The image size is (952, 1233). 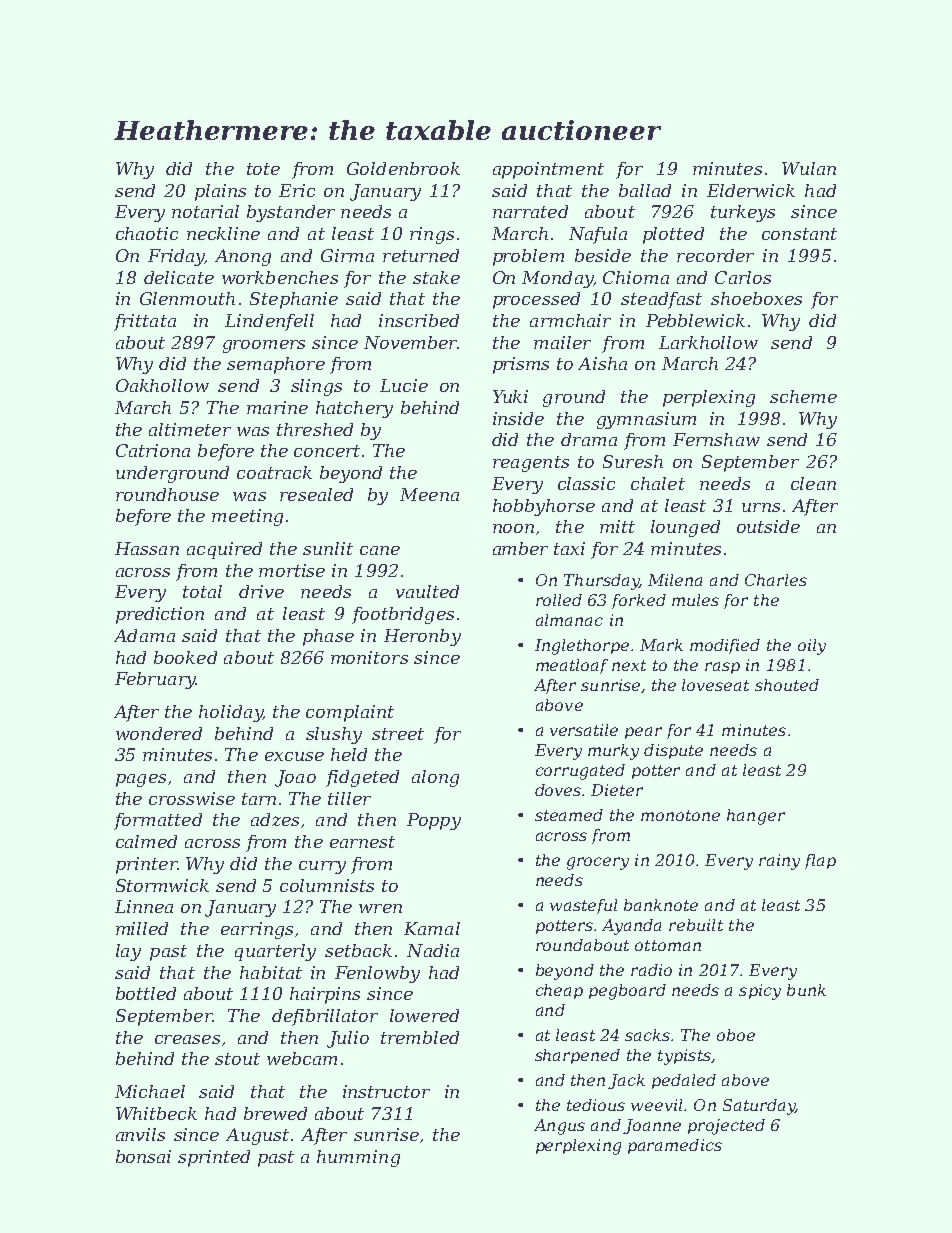 What do you see at coordinates (570, 320) in the screenshot?
I see `armchair` at bounding box center [570, 320].
